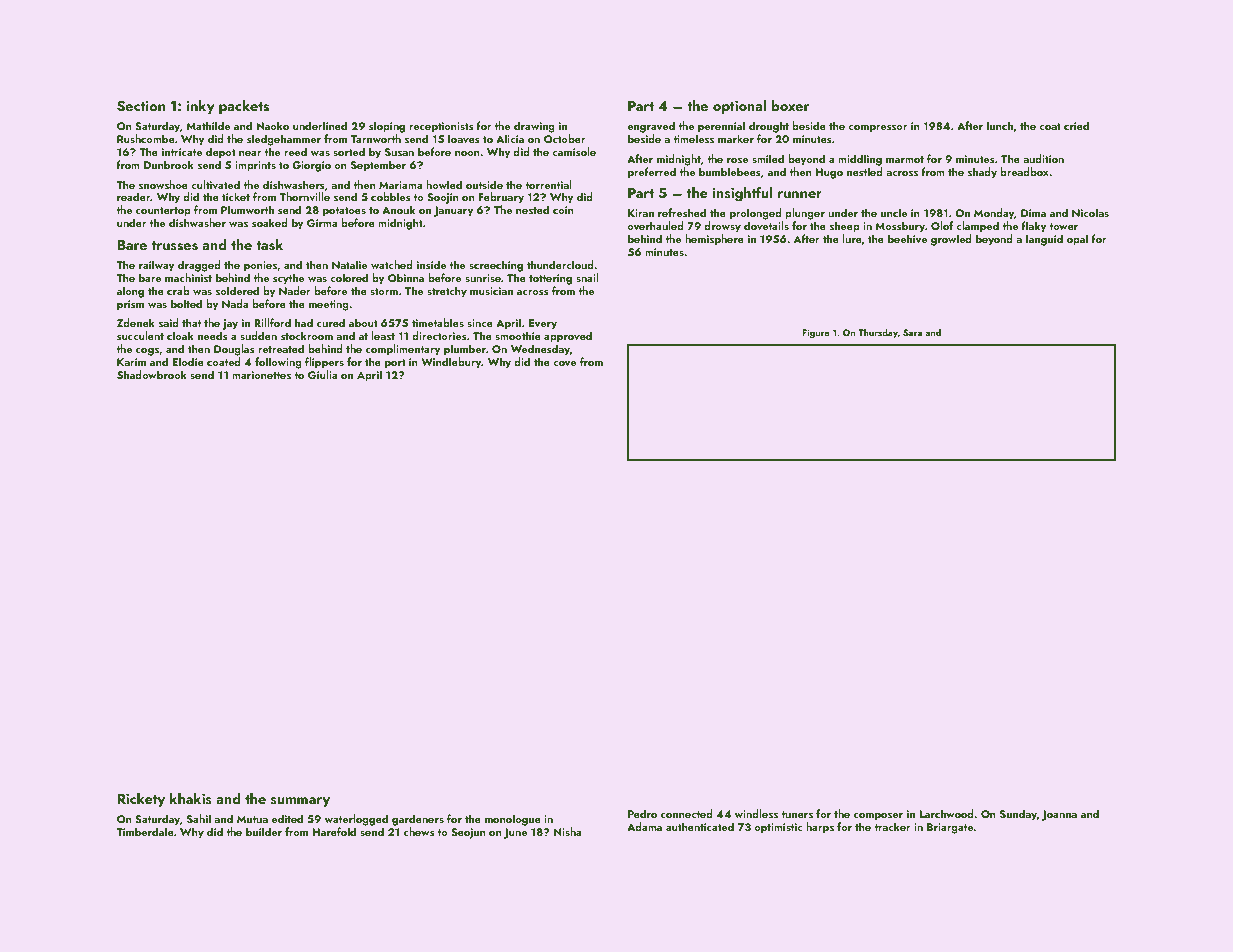 This image has height=952, width=1233. Describe the element at coordinates (1059, 815) in the image. I see `Joanna` at that location.
